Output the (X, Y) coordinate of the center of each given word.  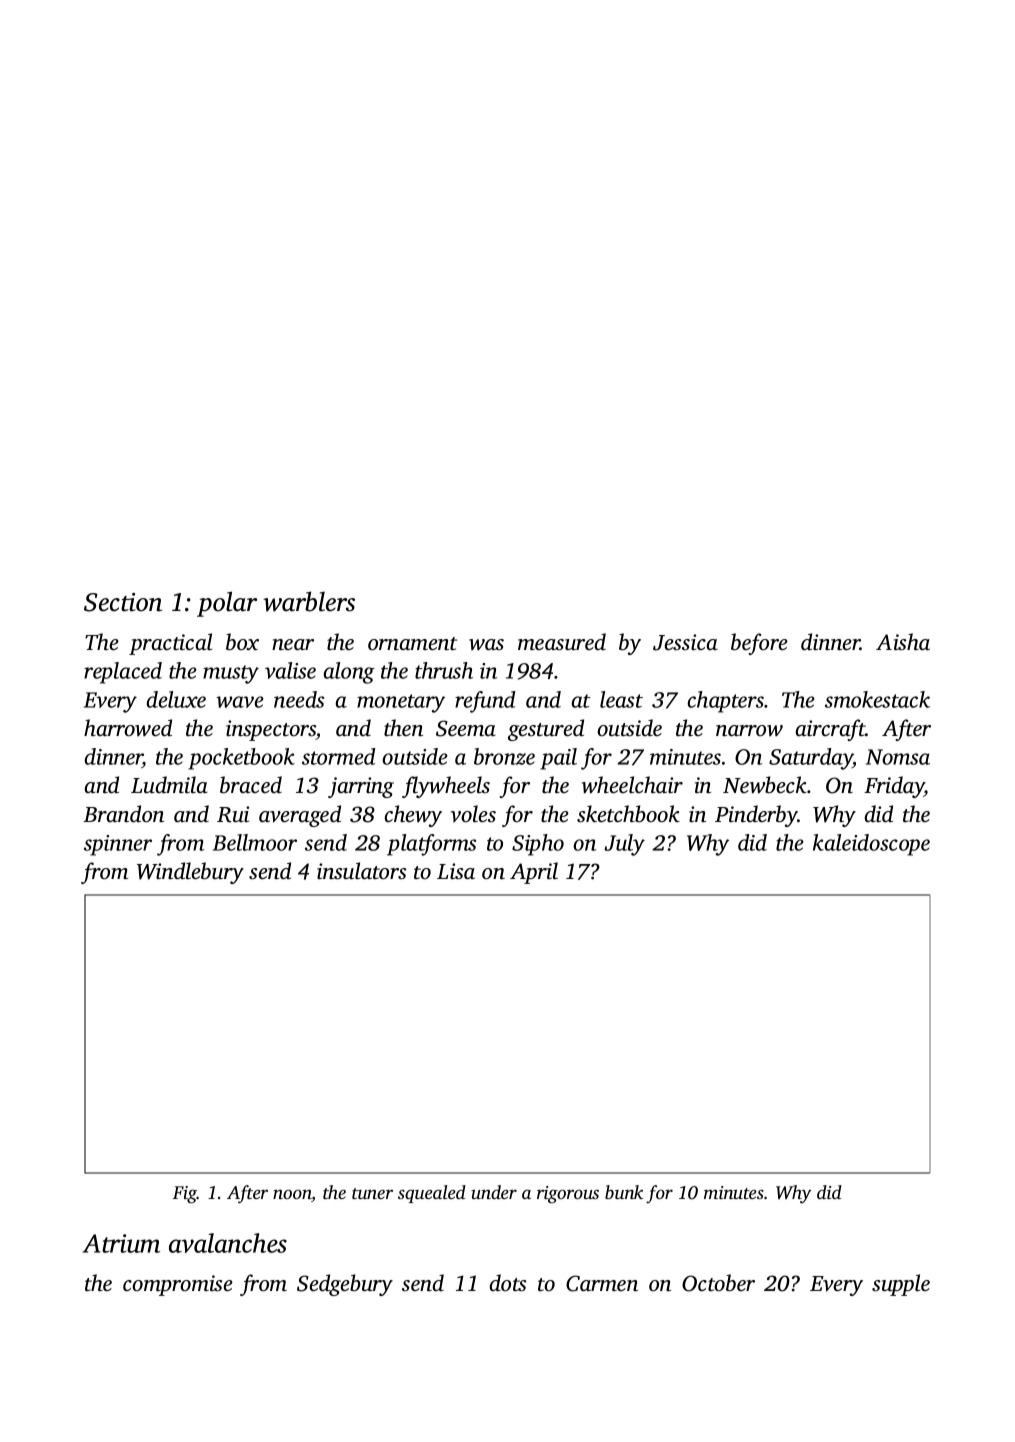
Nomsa (898, 757)
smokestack (877, 699)
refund (485, 702)
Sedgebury (345, 1285)
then (403, 728)
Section (123, 602)
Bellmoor (255, 842)
